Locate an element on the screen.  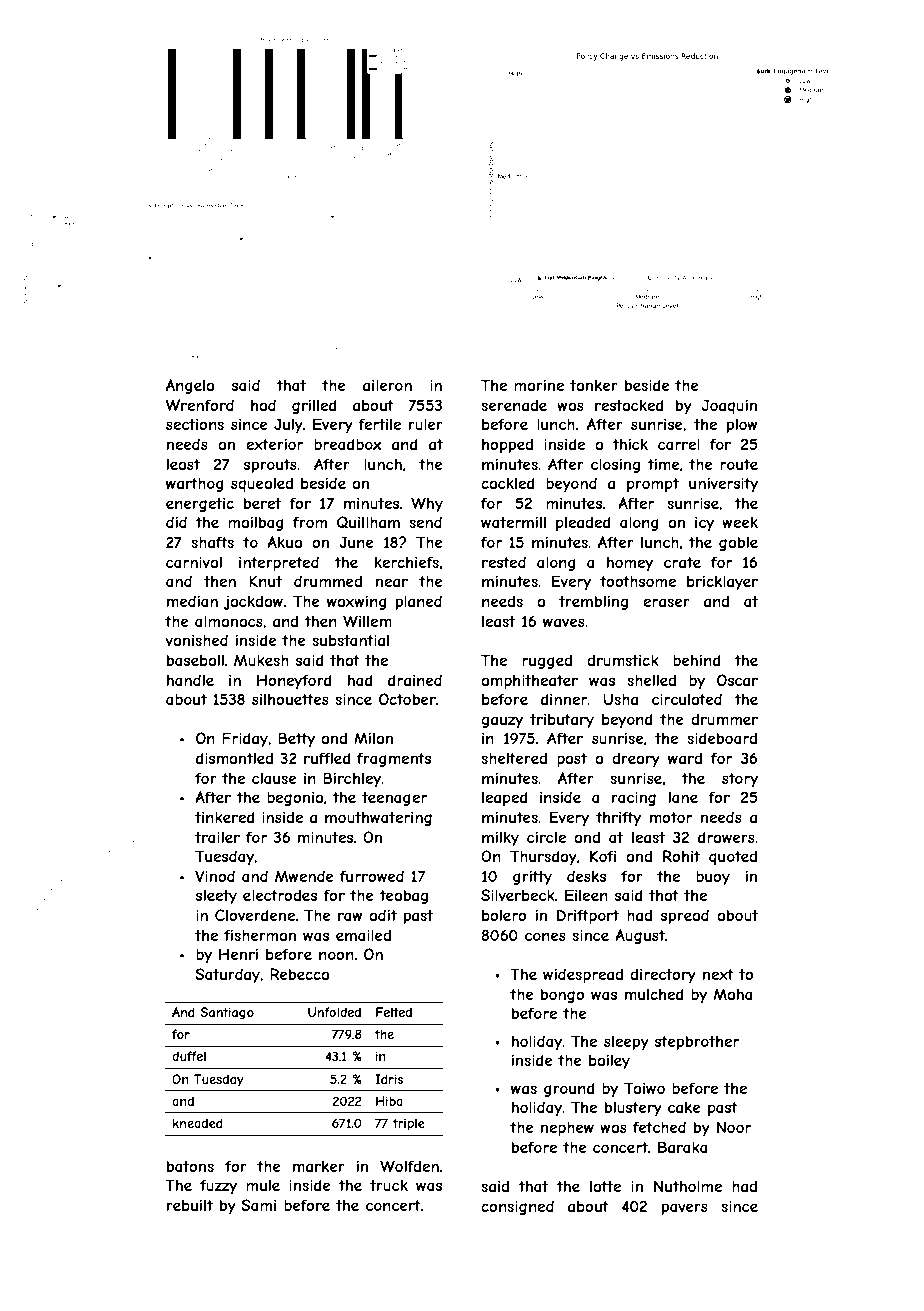
kneaded is located at coordinates (198, 1123).
